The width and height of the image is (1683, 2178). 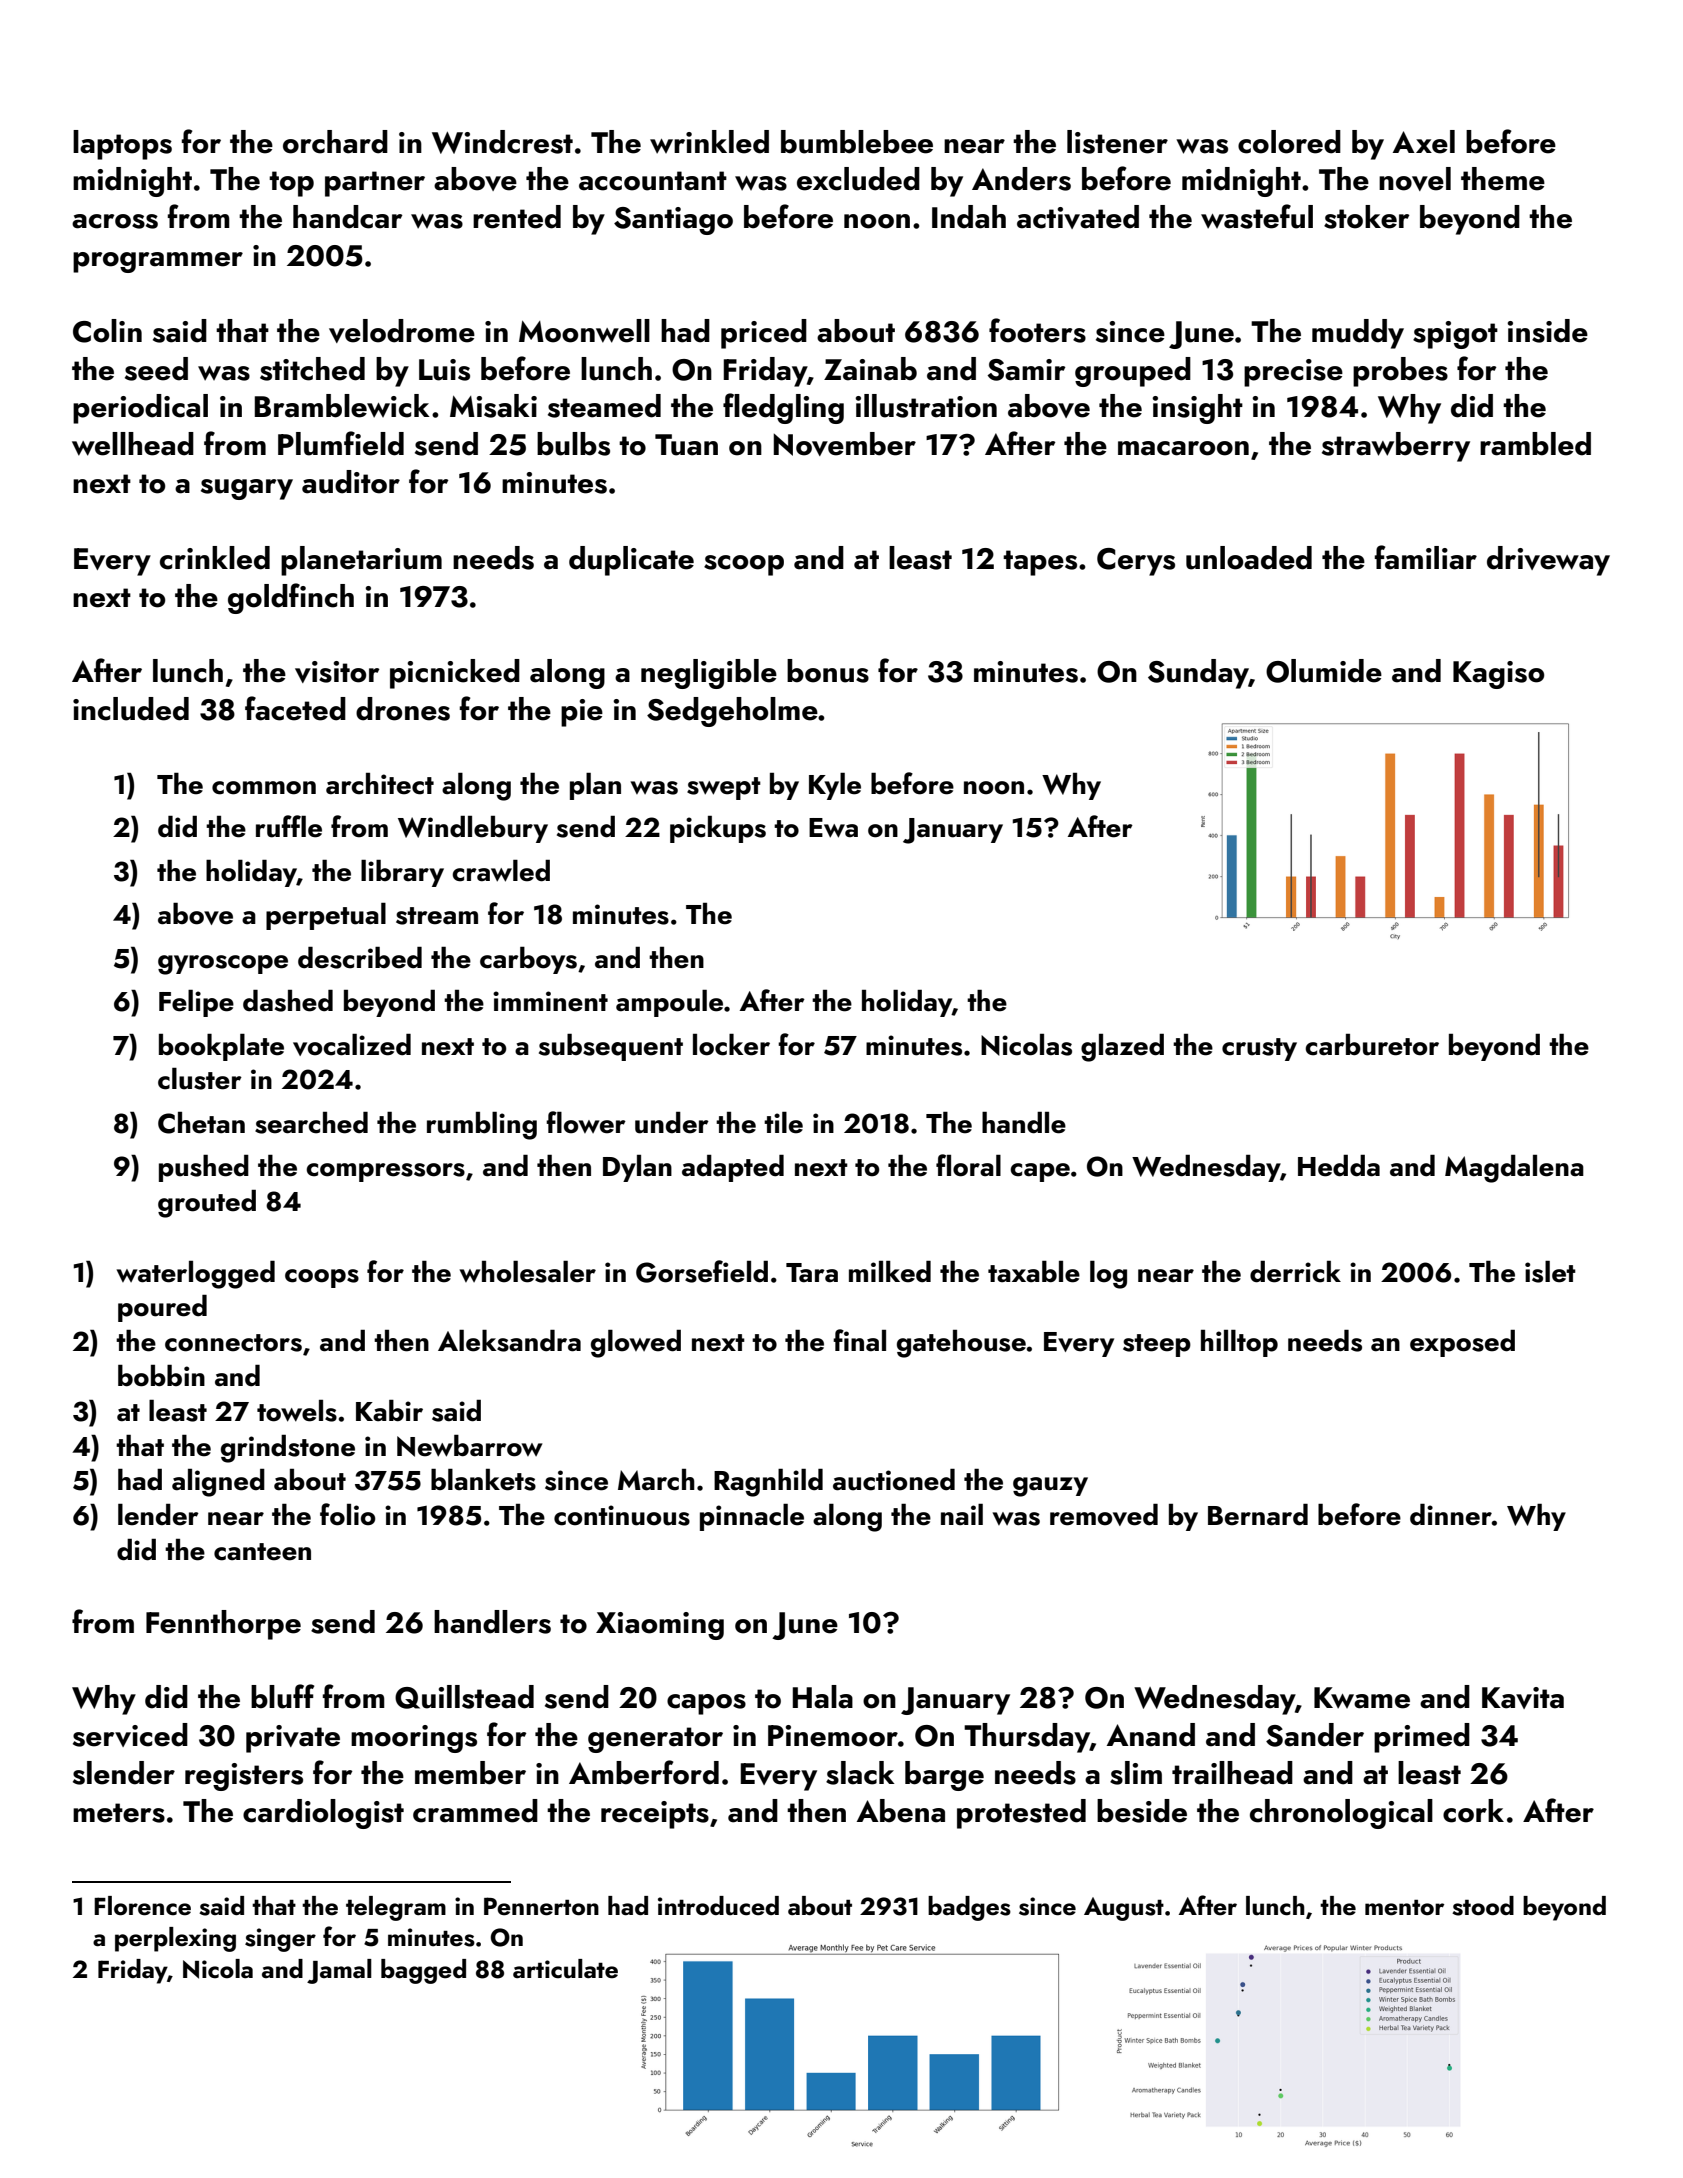 I want to click on folio, so click(x=348, y=1514).
